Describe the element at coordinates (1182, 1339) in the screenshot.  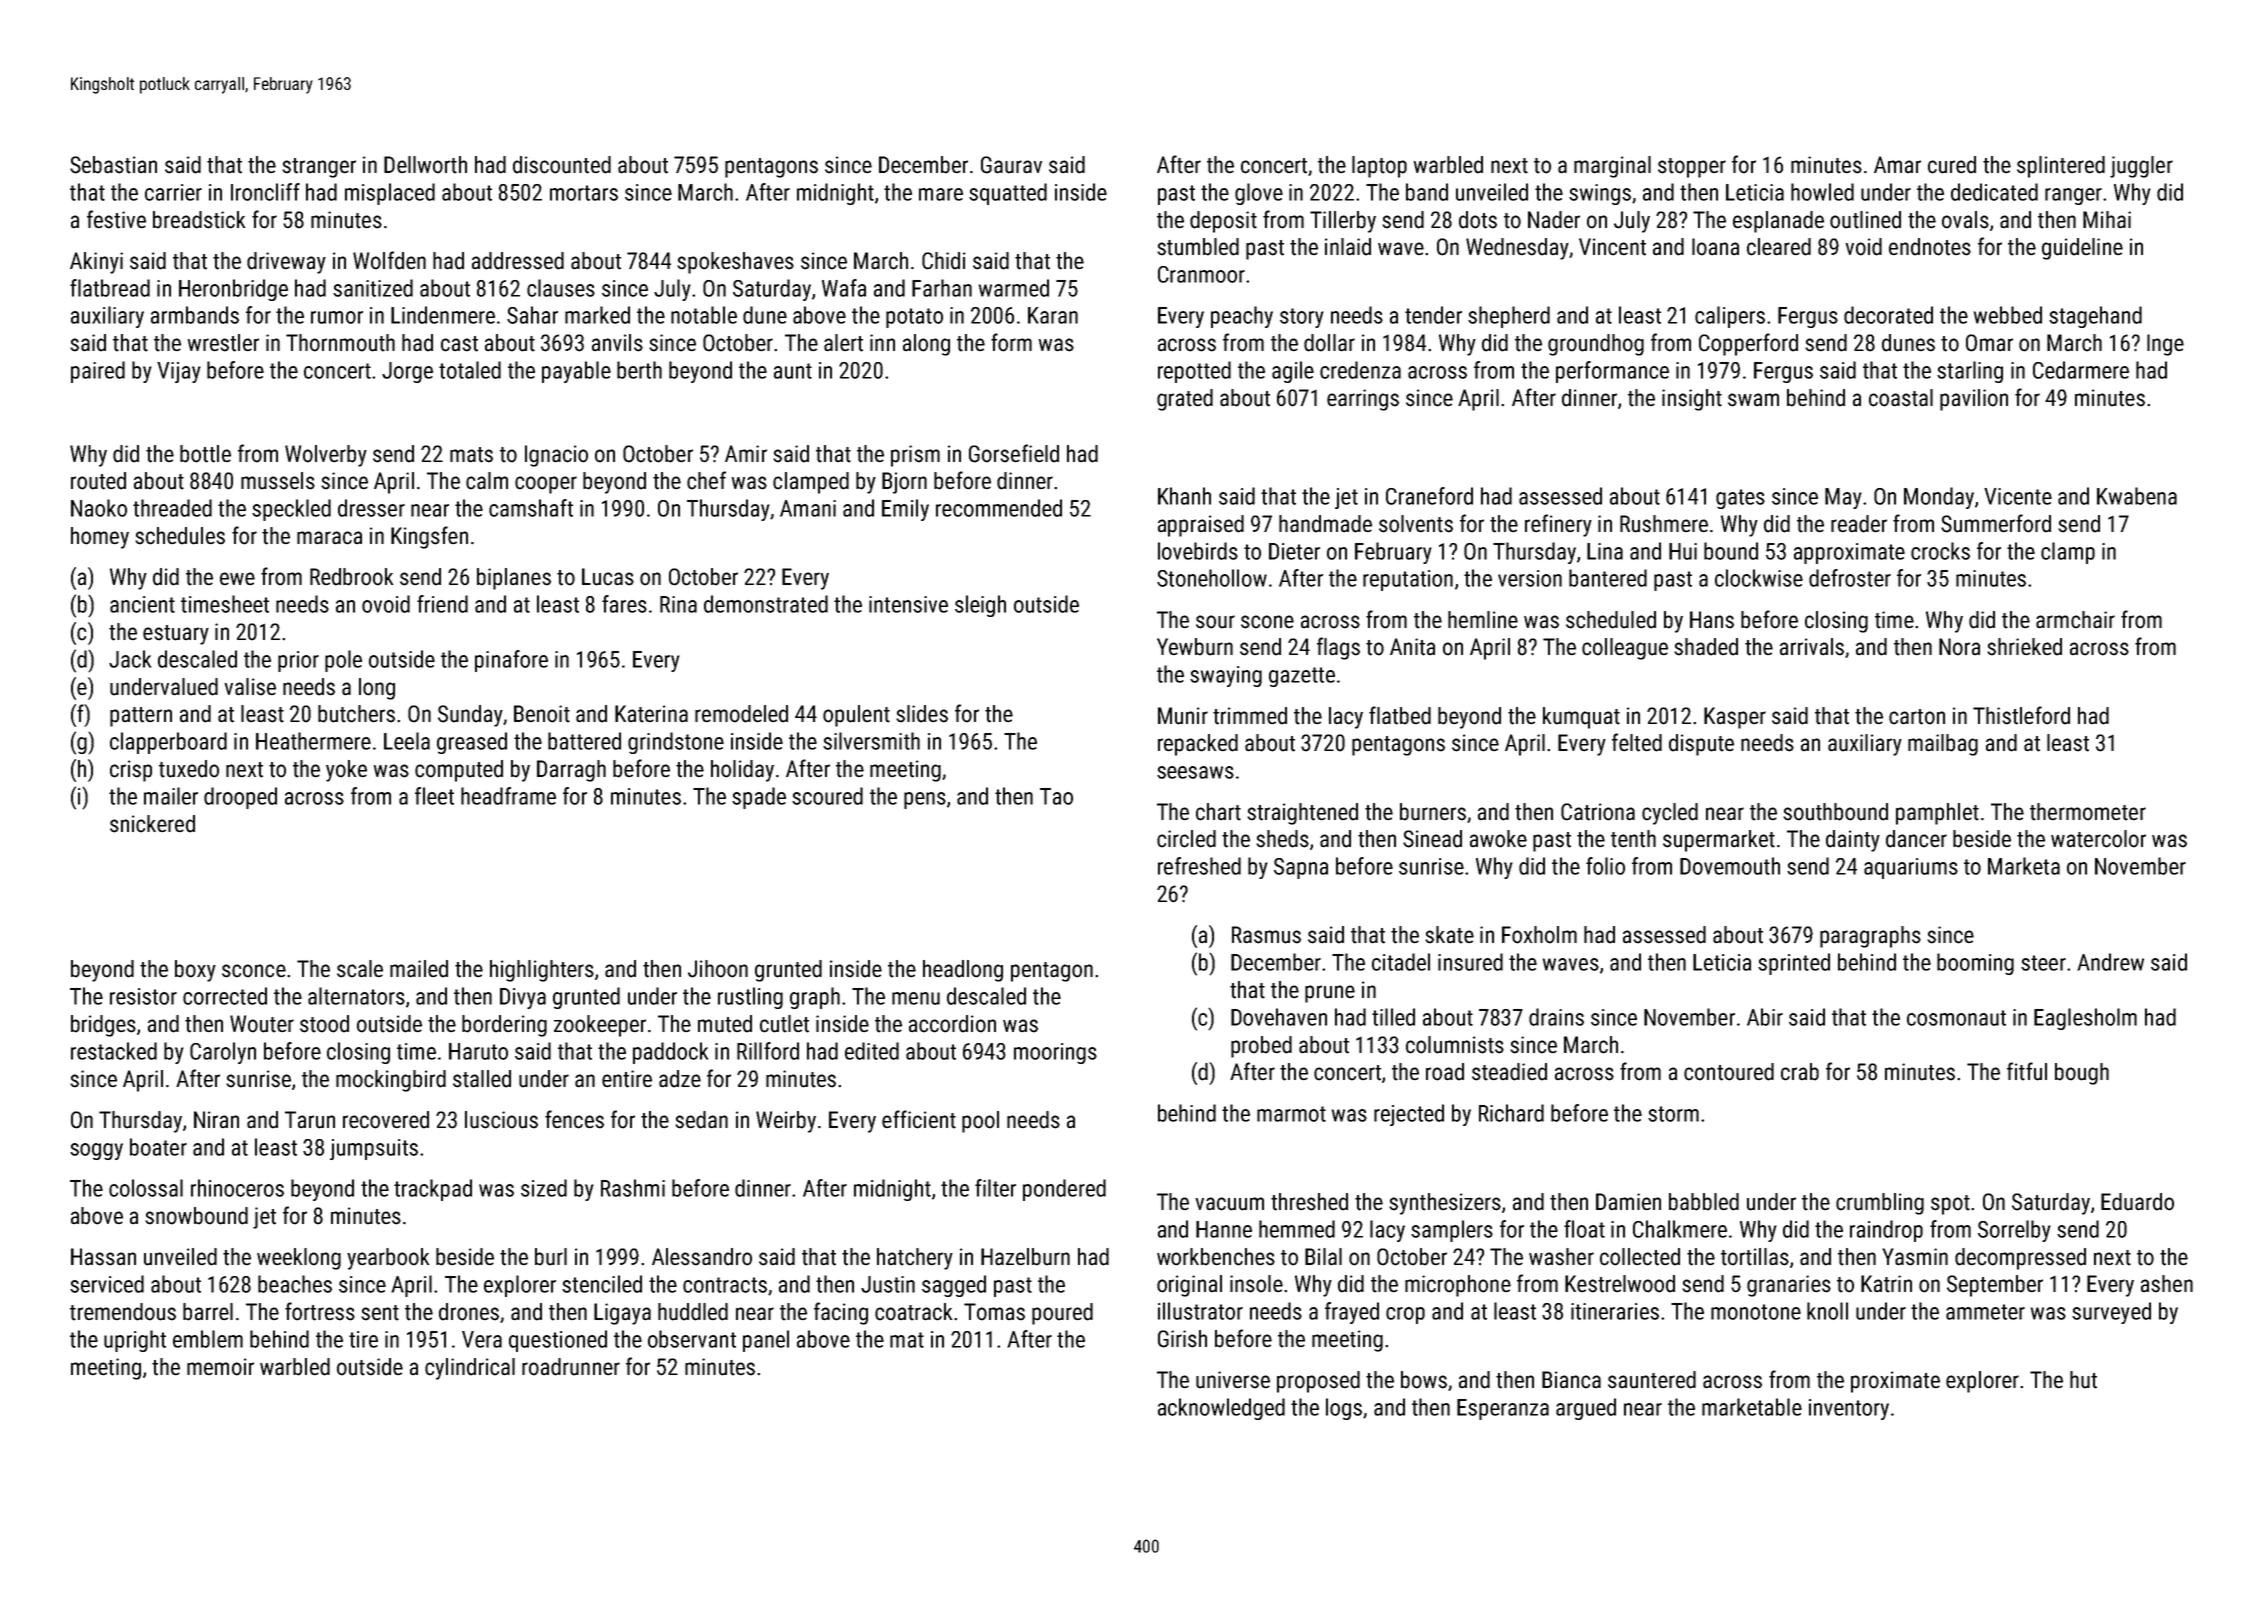
I see `Girish` at that location.
